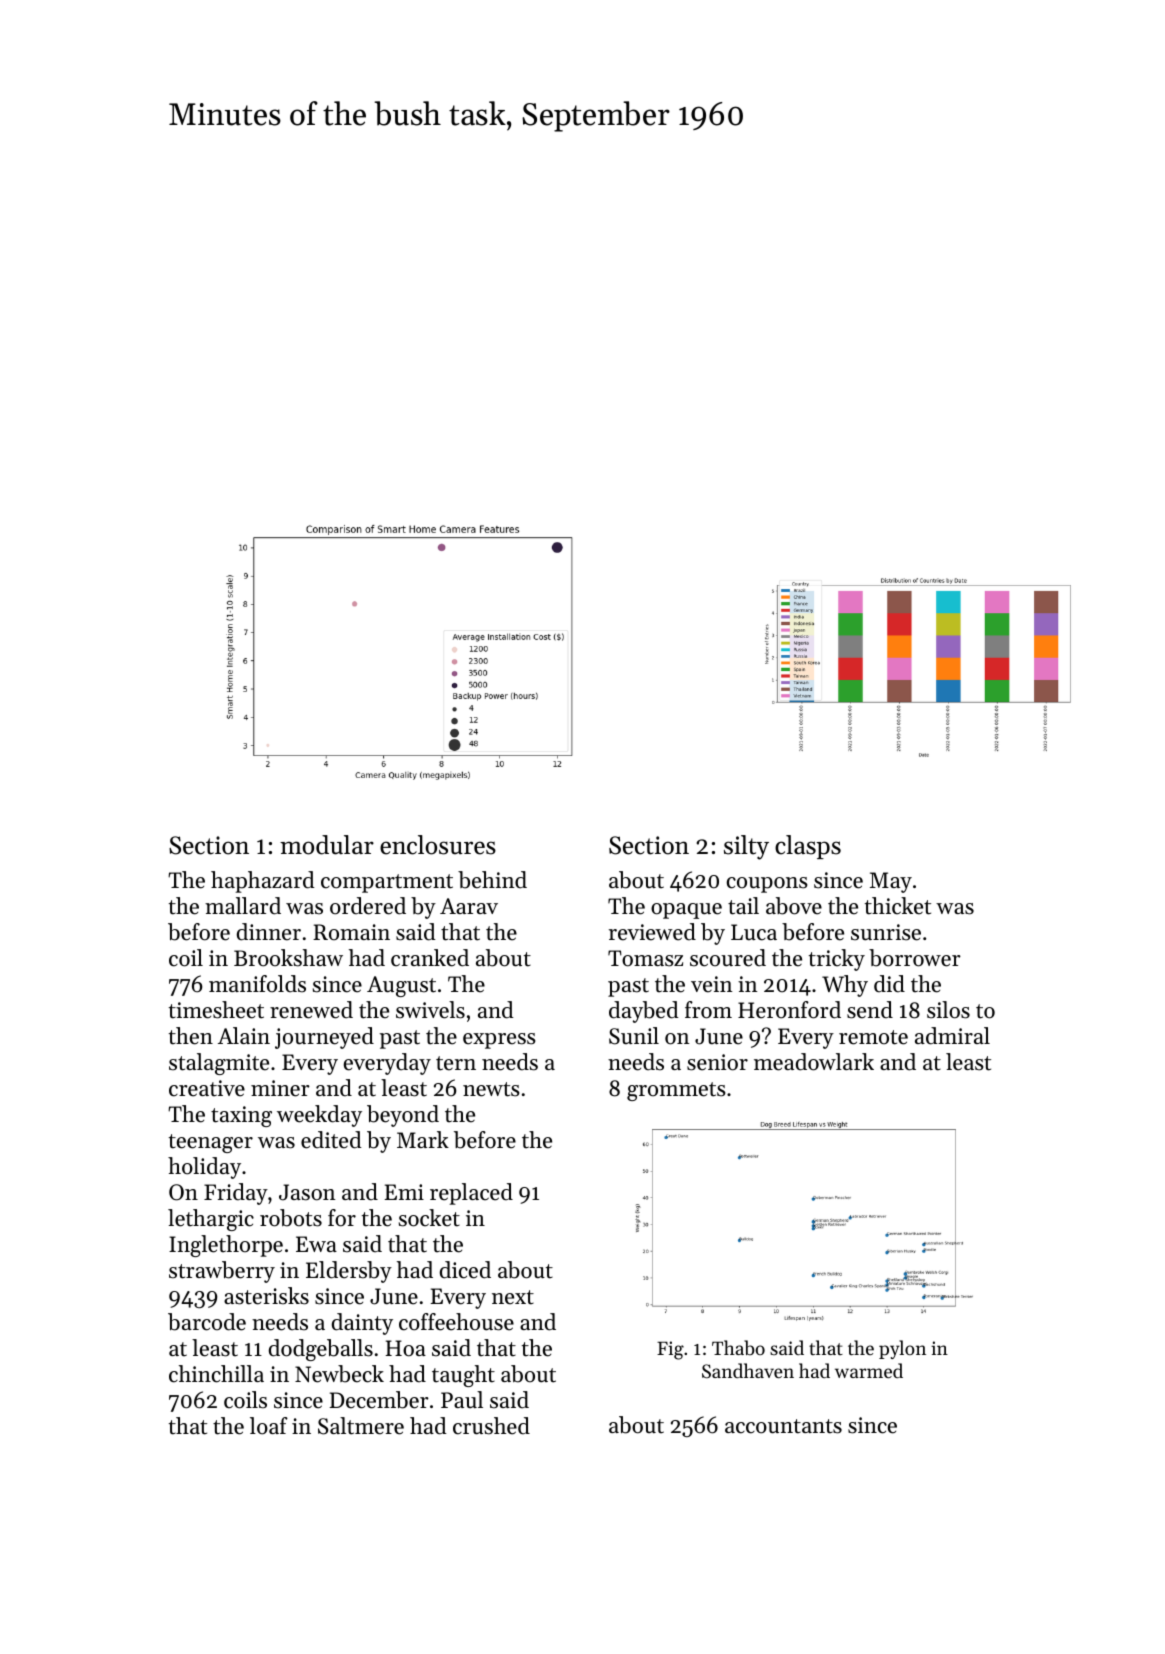 The image size is (1165, 1654). Describe the element at coordinates (952, 1036) in the screenshot. I see `admiral` at that location.
